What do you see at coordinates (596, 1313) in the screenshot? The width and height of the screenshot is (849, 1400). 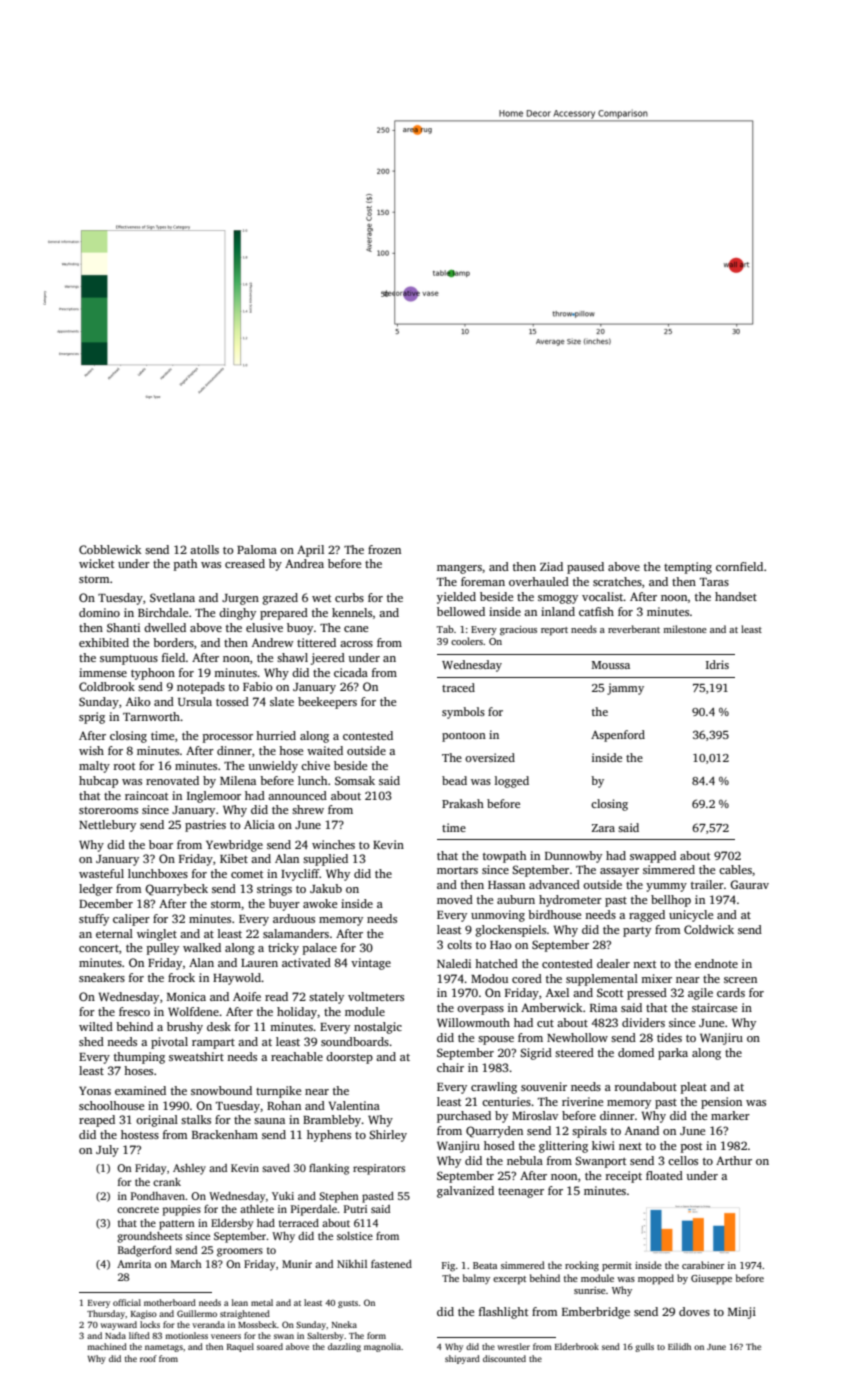 I see `Emberbridge` at bounding box center [596, 1313].
